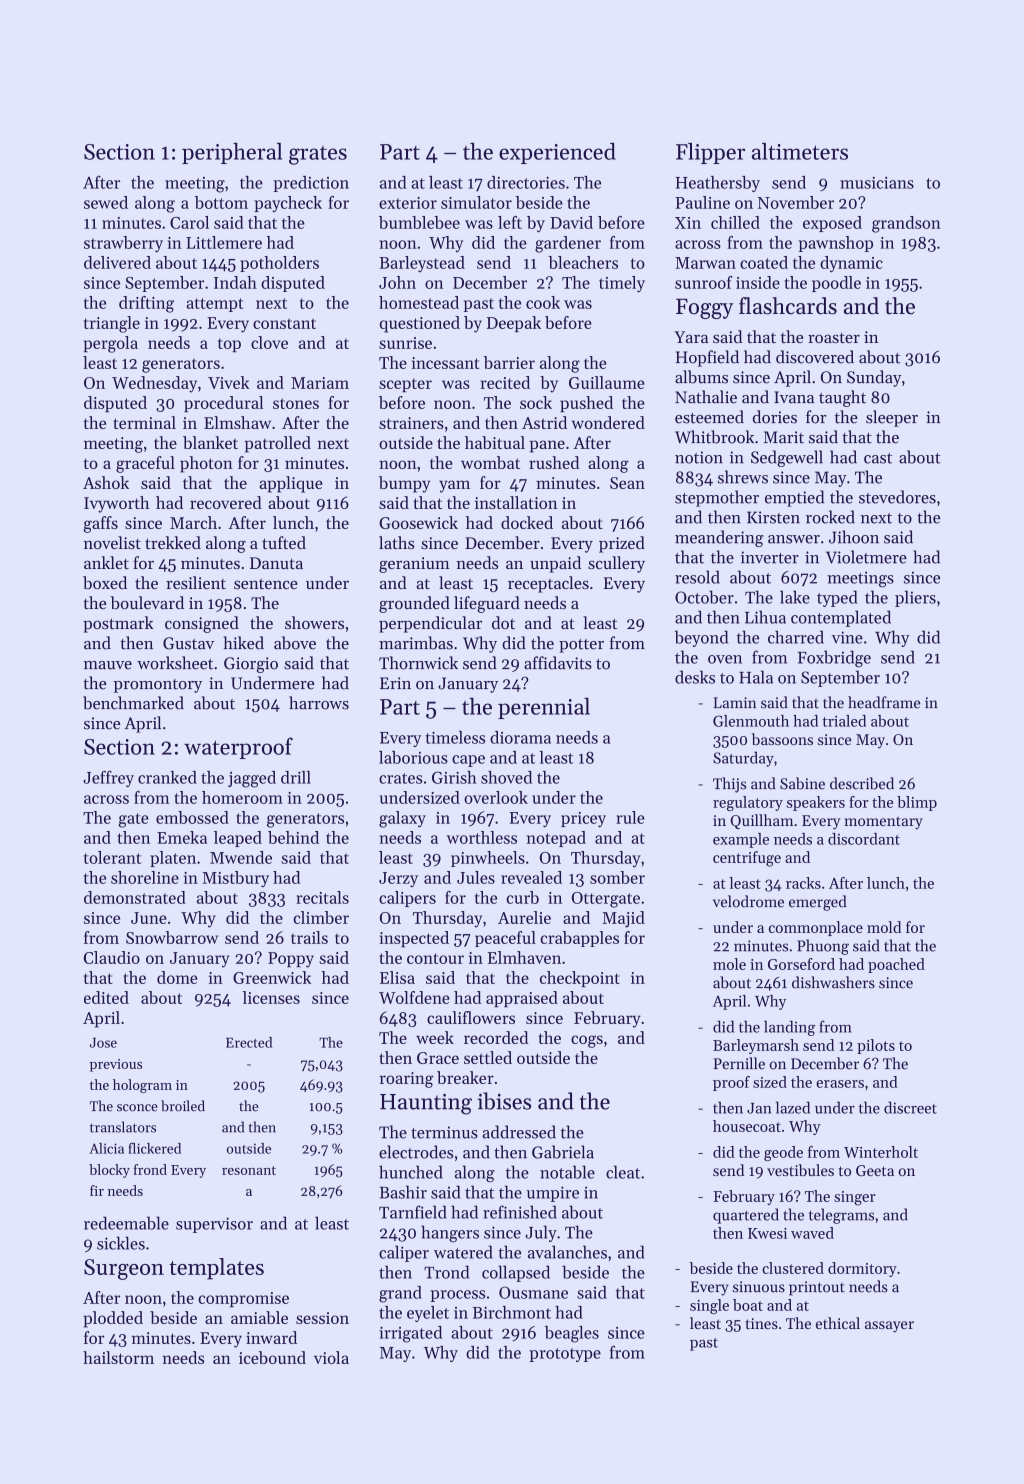 The image size is (1024, 1484). What do you see at coordinates (276, 563) in the document?
I see `Danuta` at bounding box center [276, 563].
